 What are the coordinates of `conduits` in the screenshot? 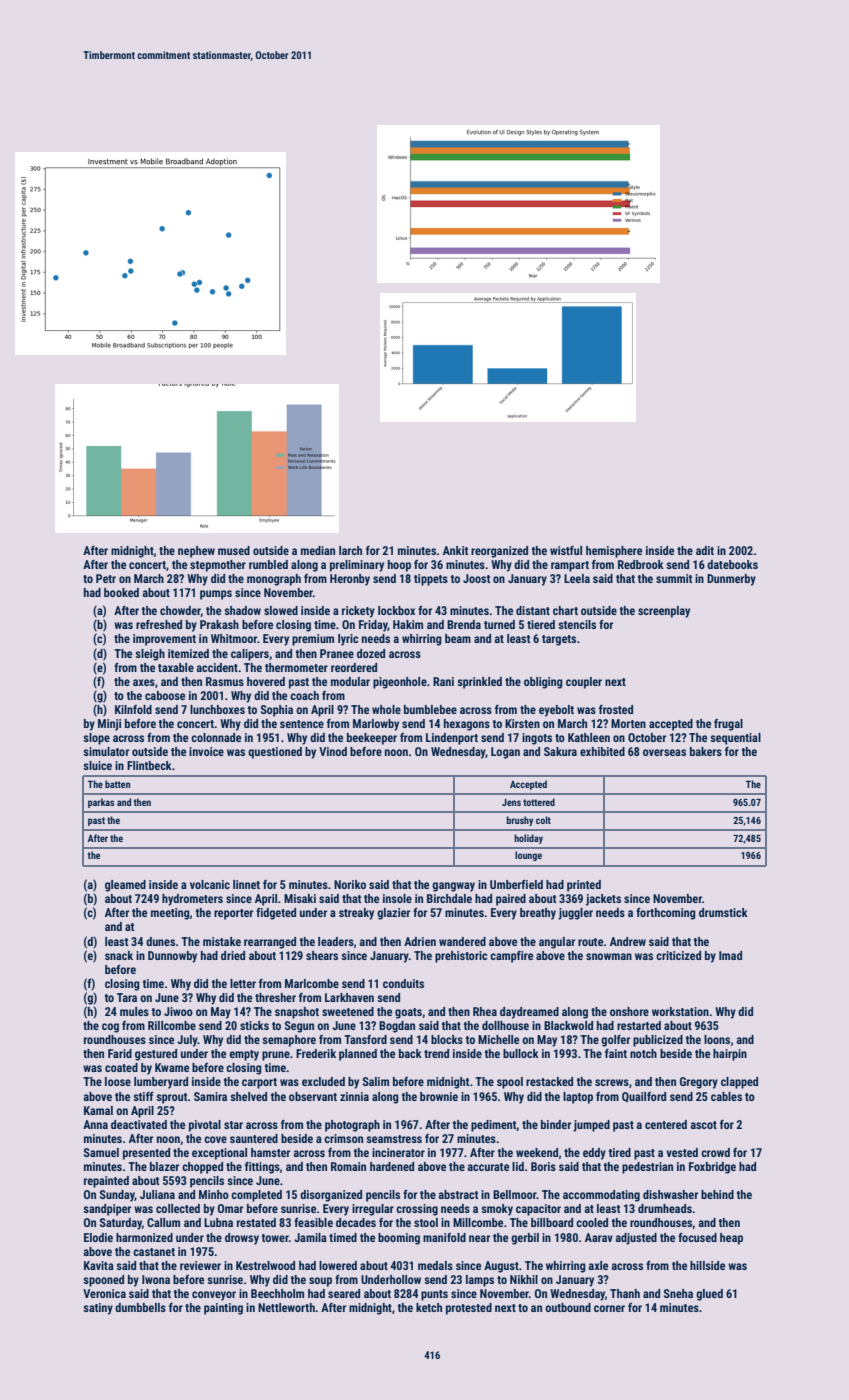 It's located at (403, 983).
